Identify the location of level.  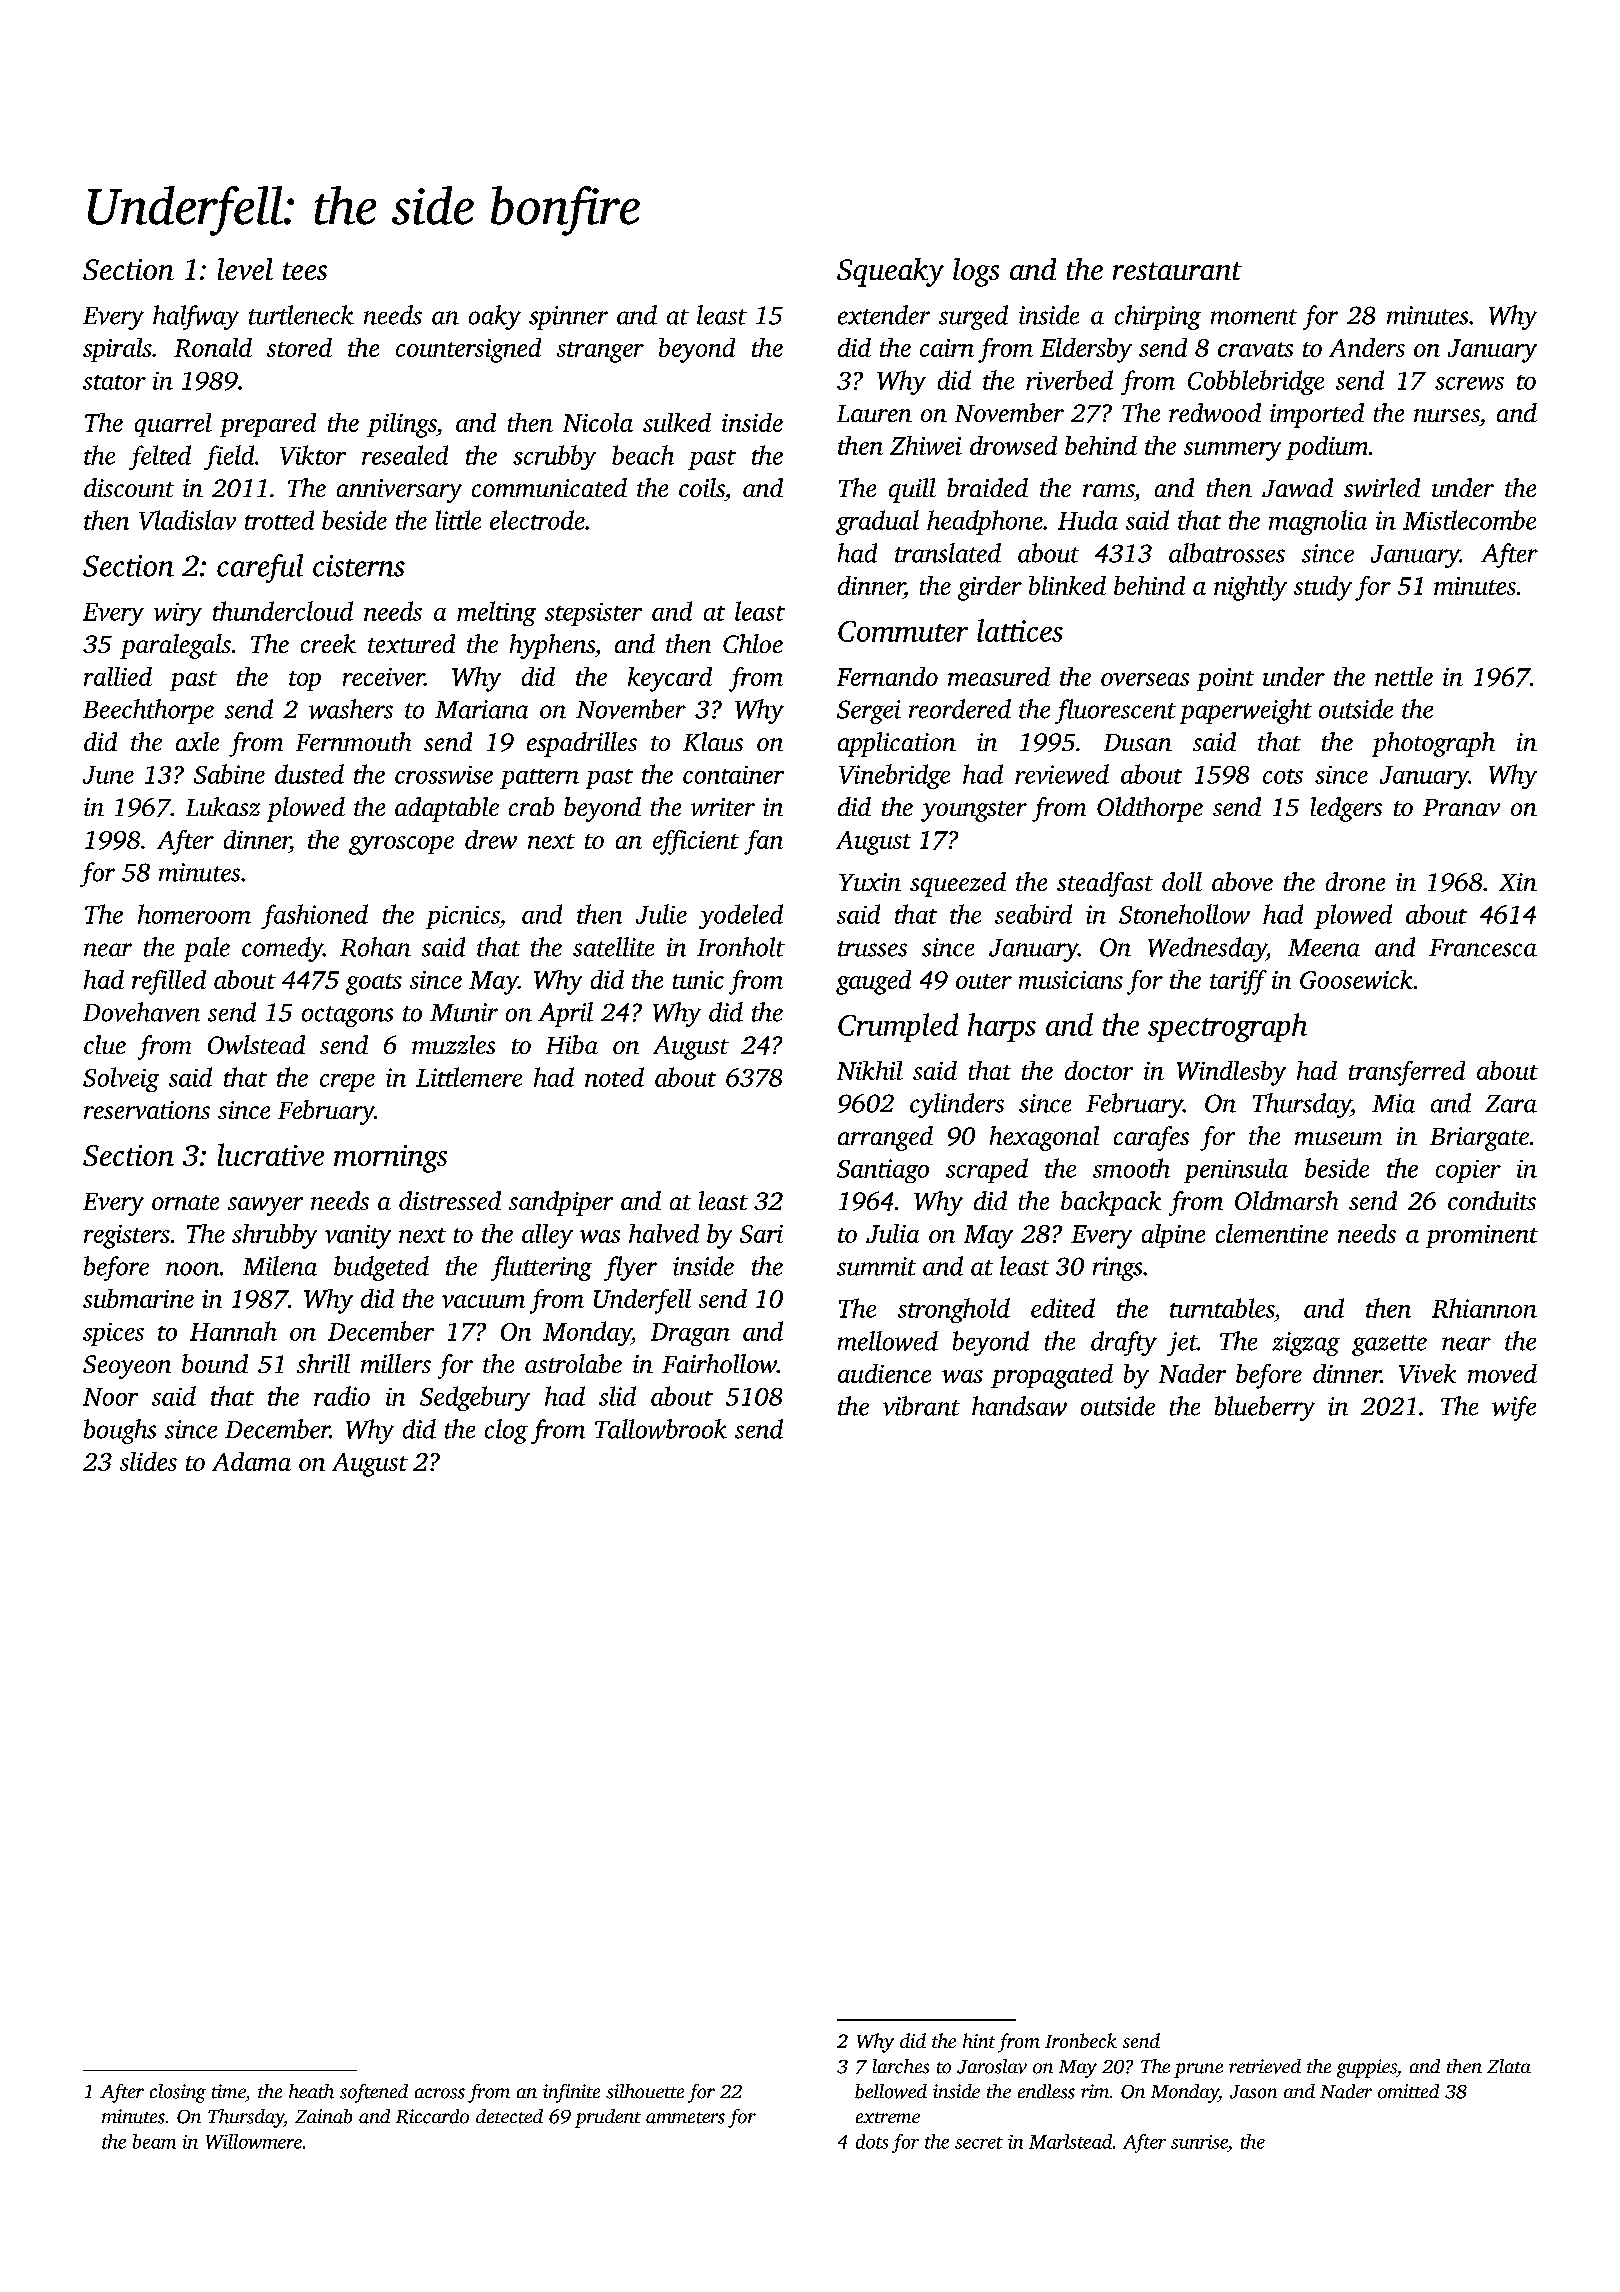
(245, 269).
